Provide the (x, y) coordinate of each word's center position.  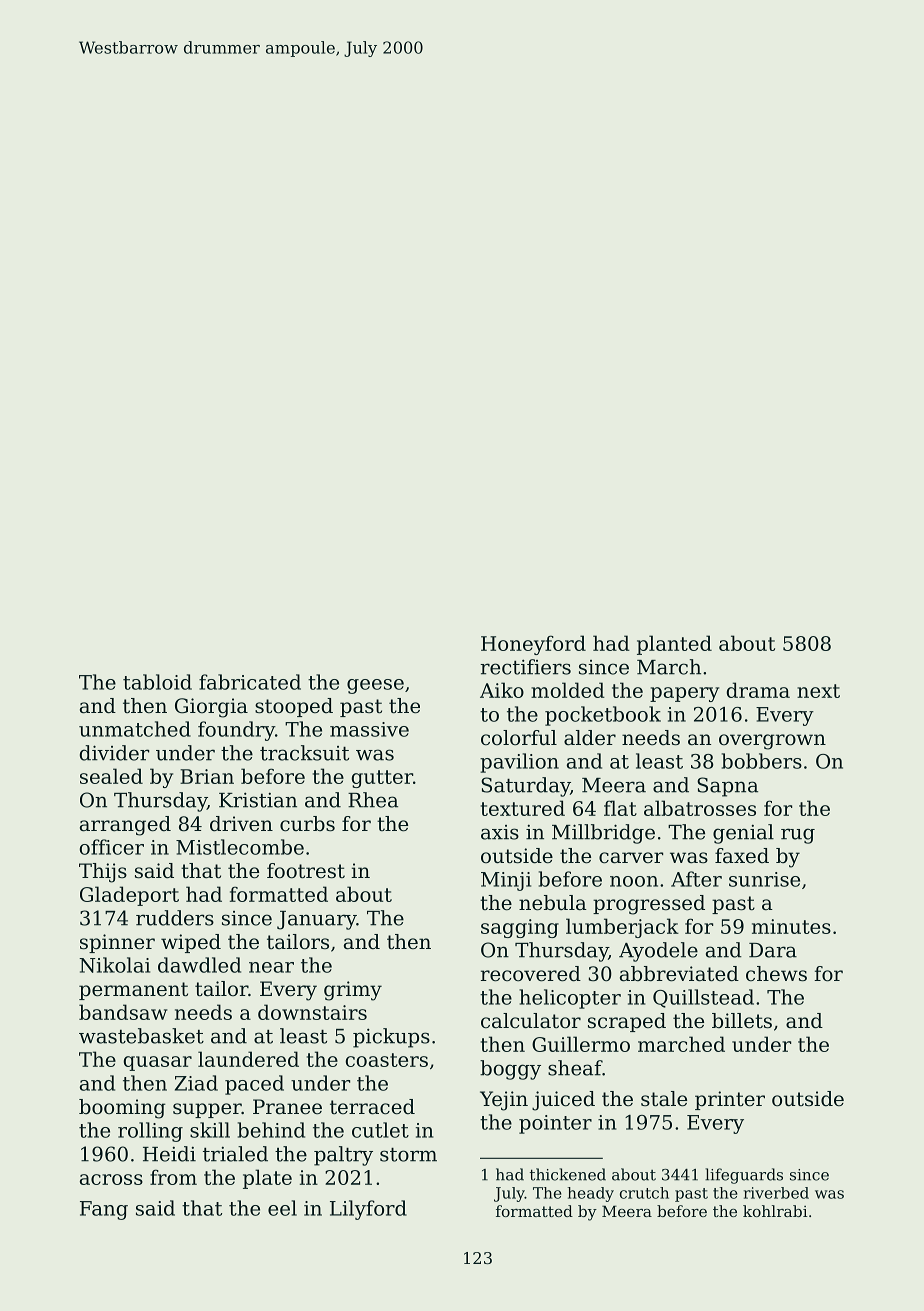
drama (758, 690)
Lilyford (368, 1210)
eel (282, 1208)
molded (568, 690)
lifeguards (744, 1176)
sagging (520, 928)
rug (798, 836)
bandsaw (123, 1012)
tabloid (157, 682)
